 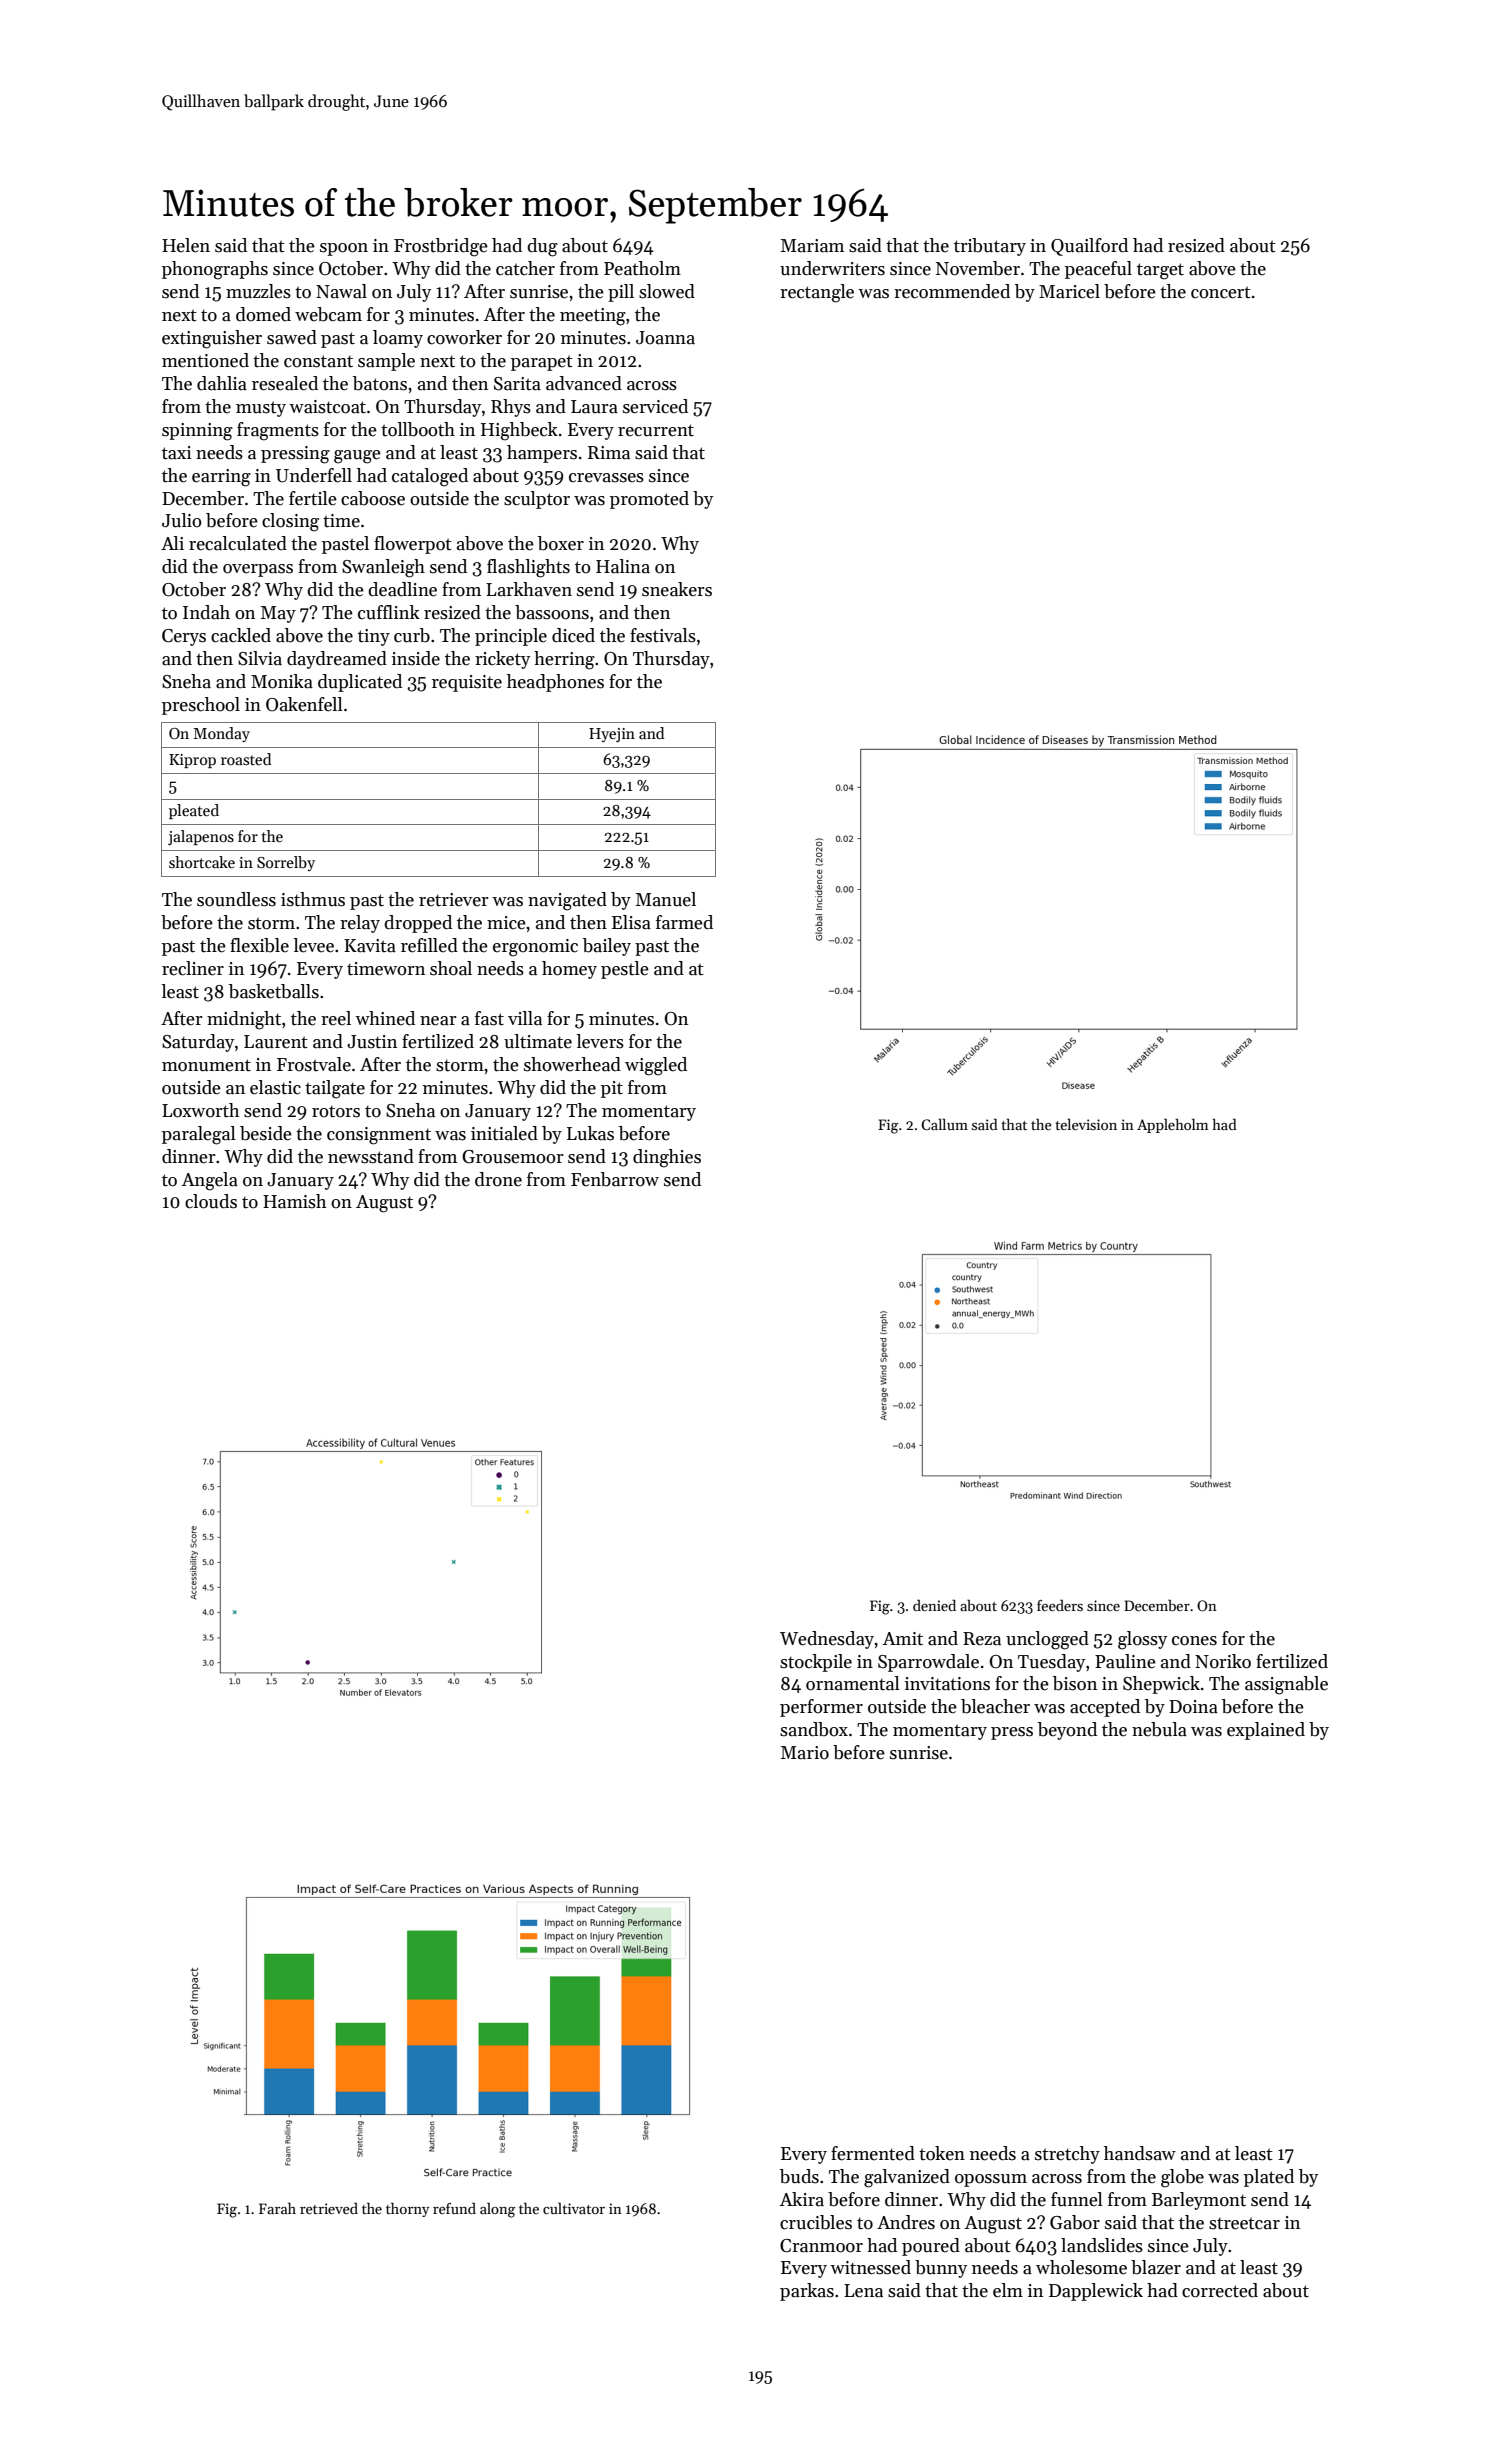 What do you see at coordinates (278, 431) in the document?
I see `fragments` at bounding box center [278, 431].
